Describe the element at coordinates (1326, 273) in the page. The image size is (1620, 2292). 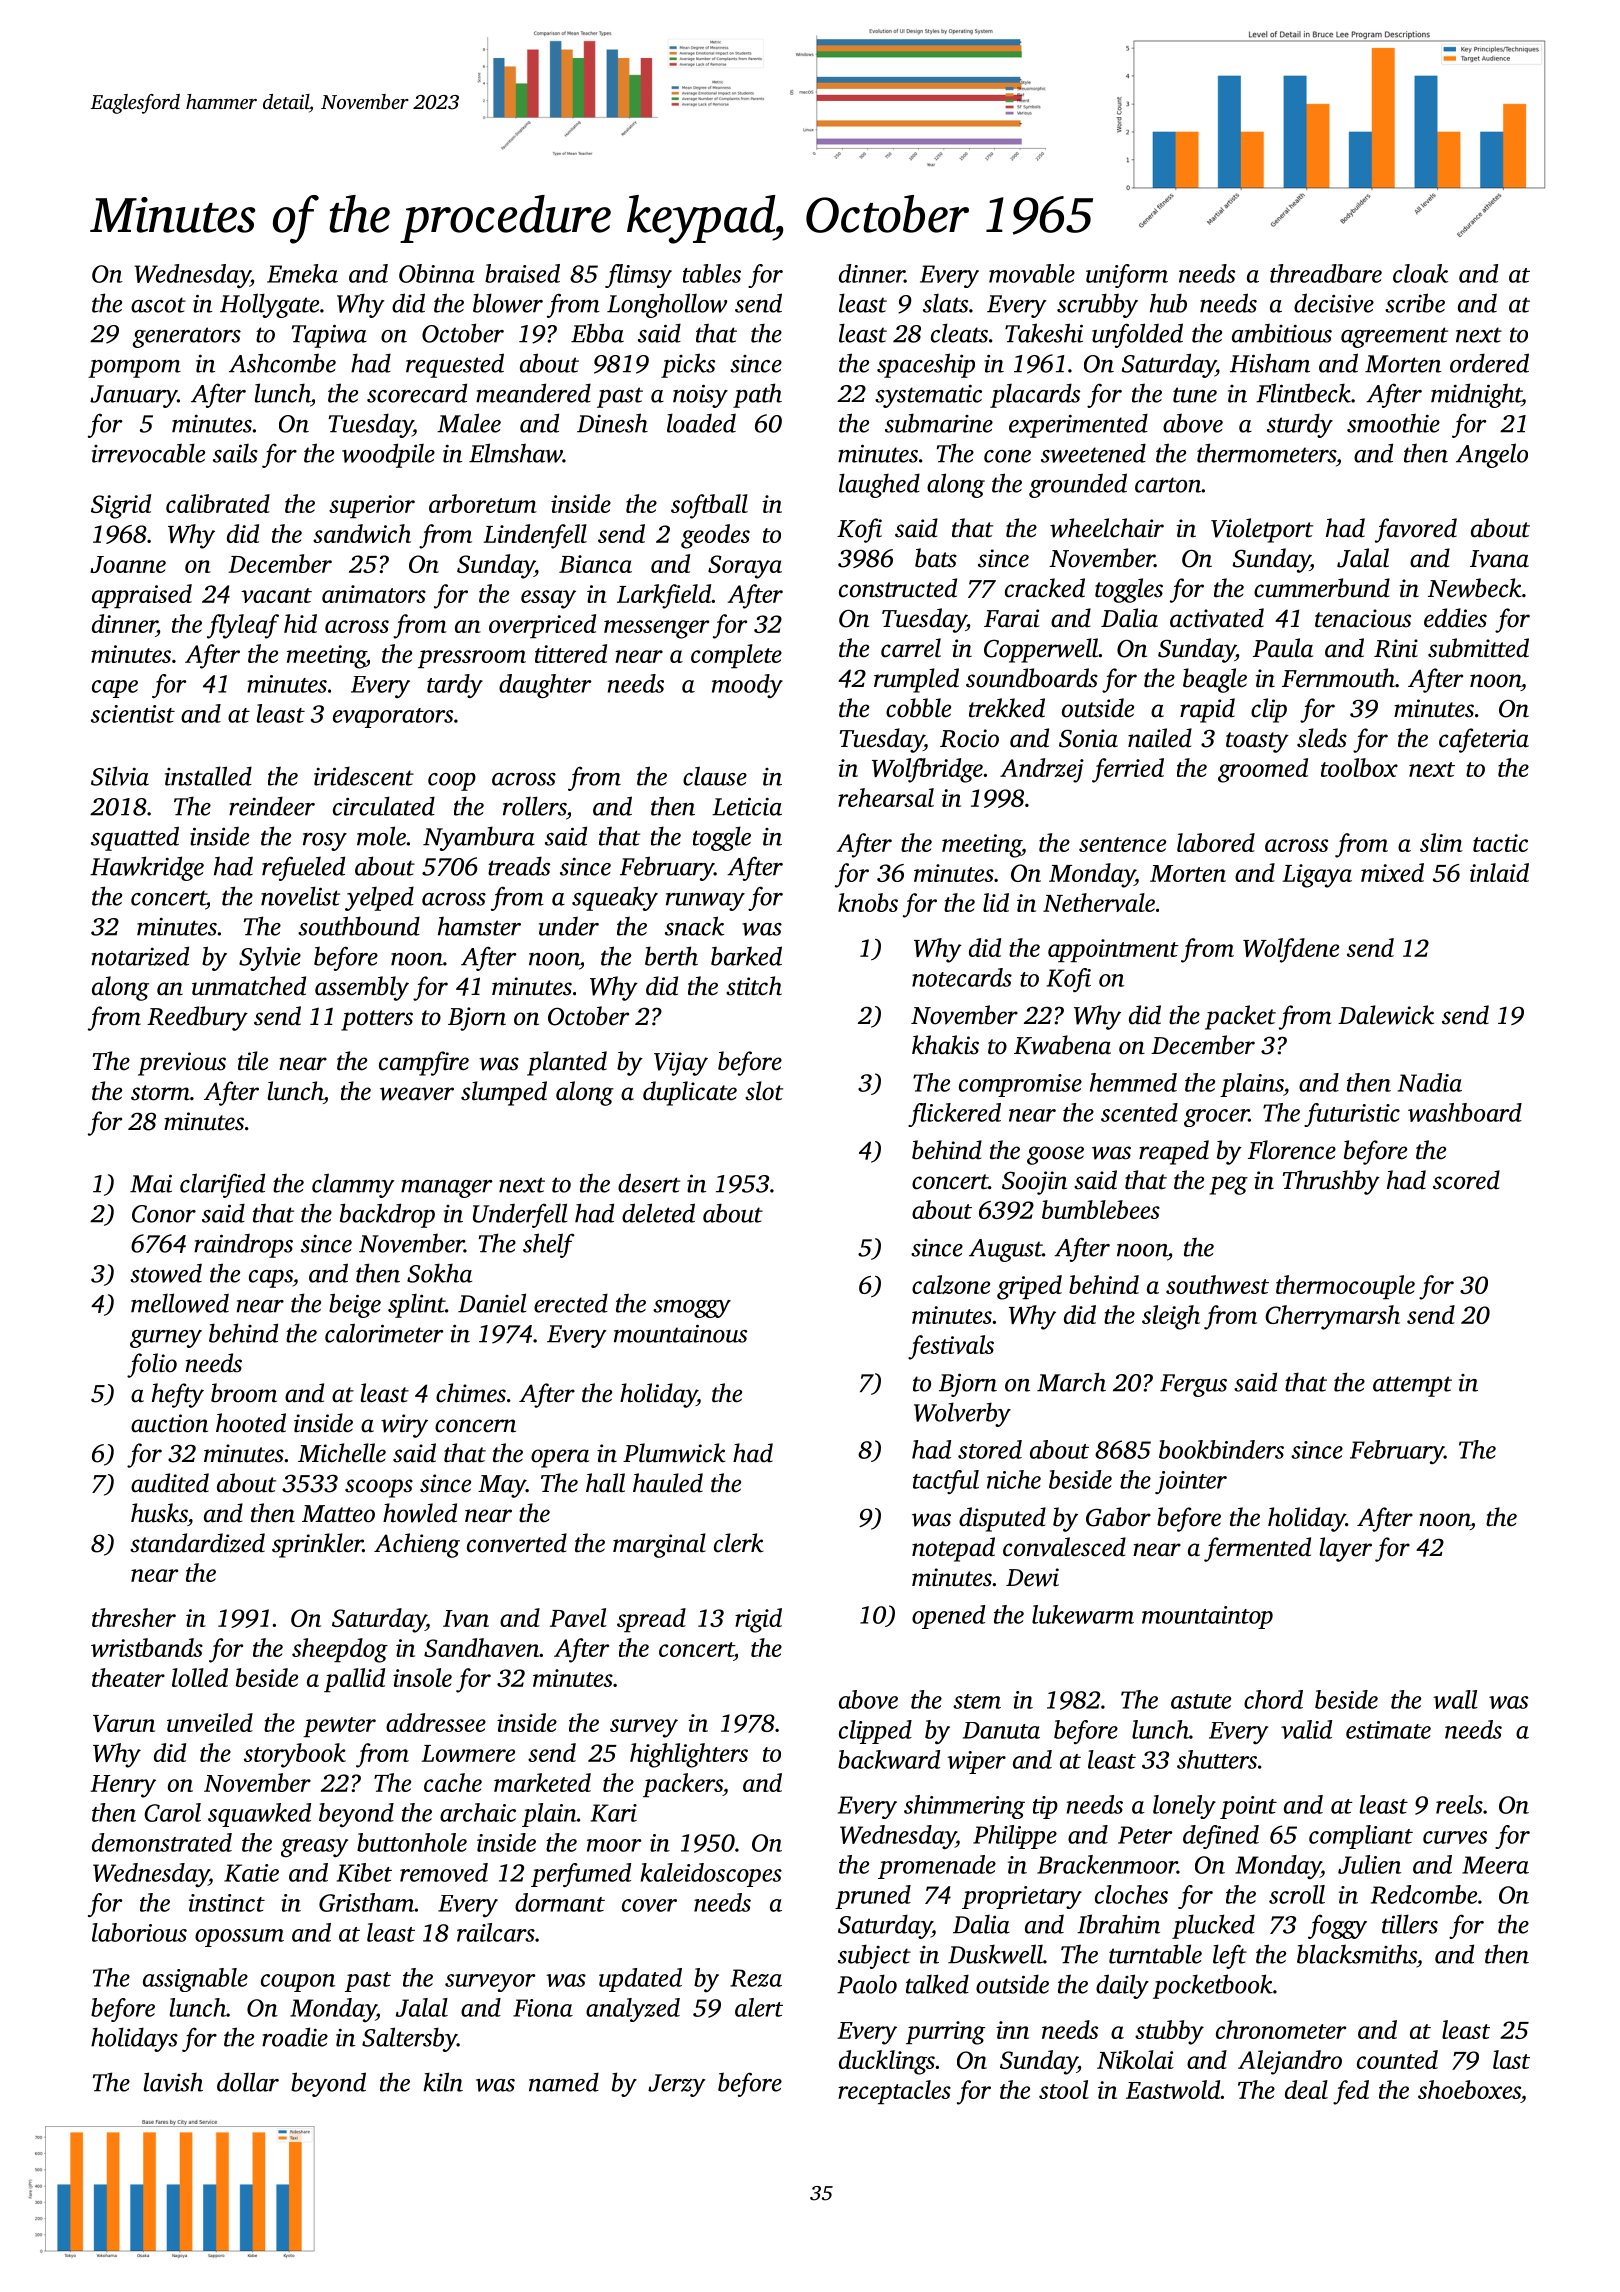
I see `threadbare` at that location.
